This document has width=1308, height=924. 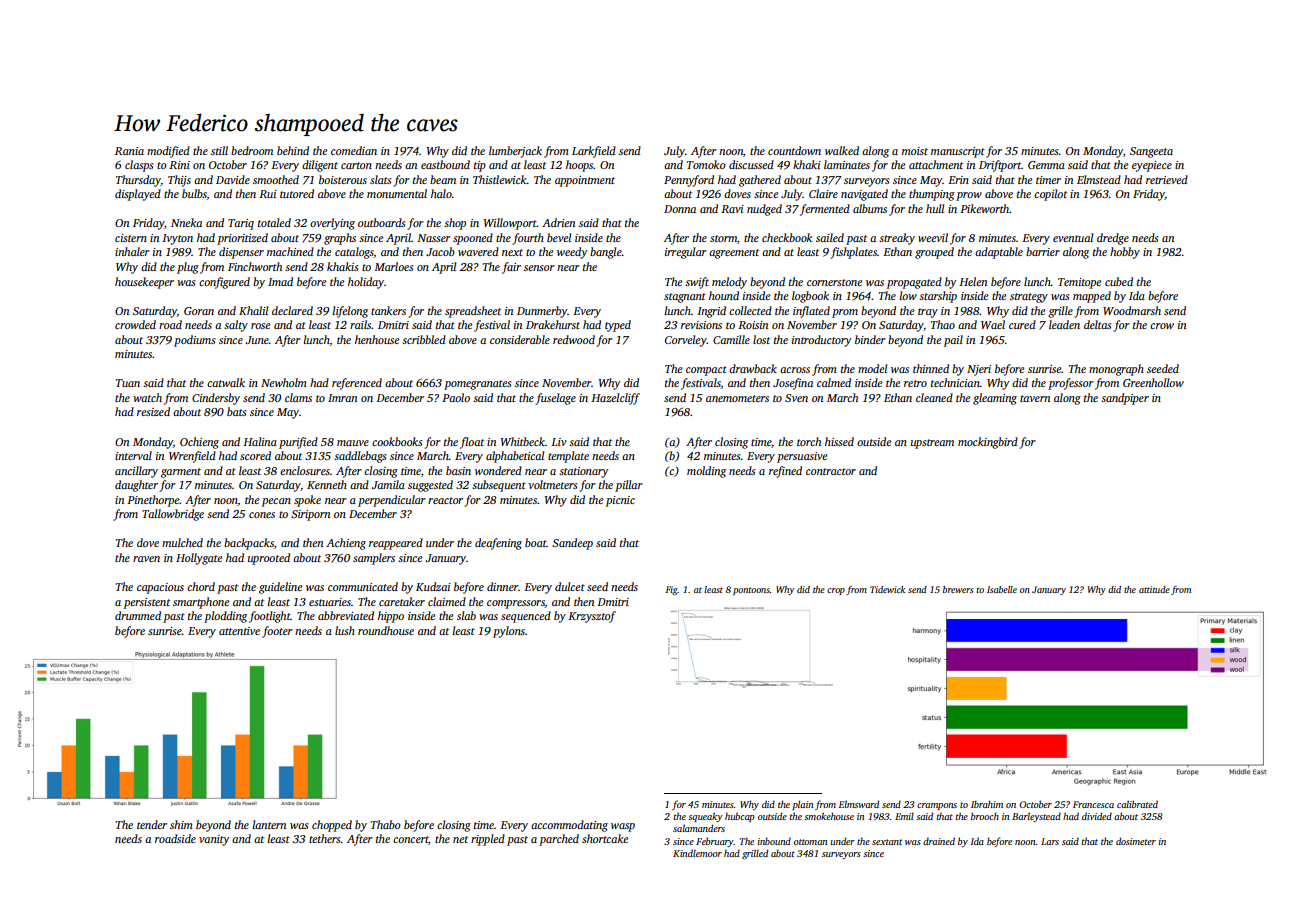 What do you see at coordinates (706, 371) in the document?
I see `compact` at bounding box center [706, 371].
